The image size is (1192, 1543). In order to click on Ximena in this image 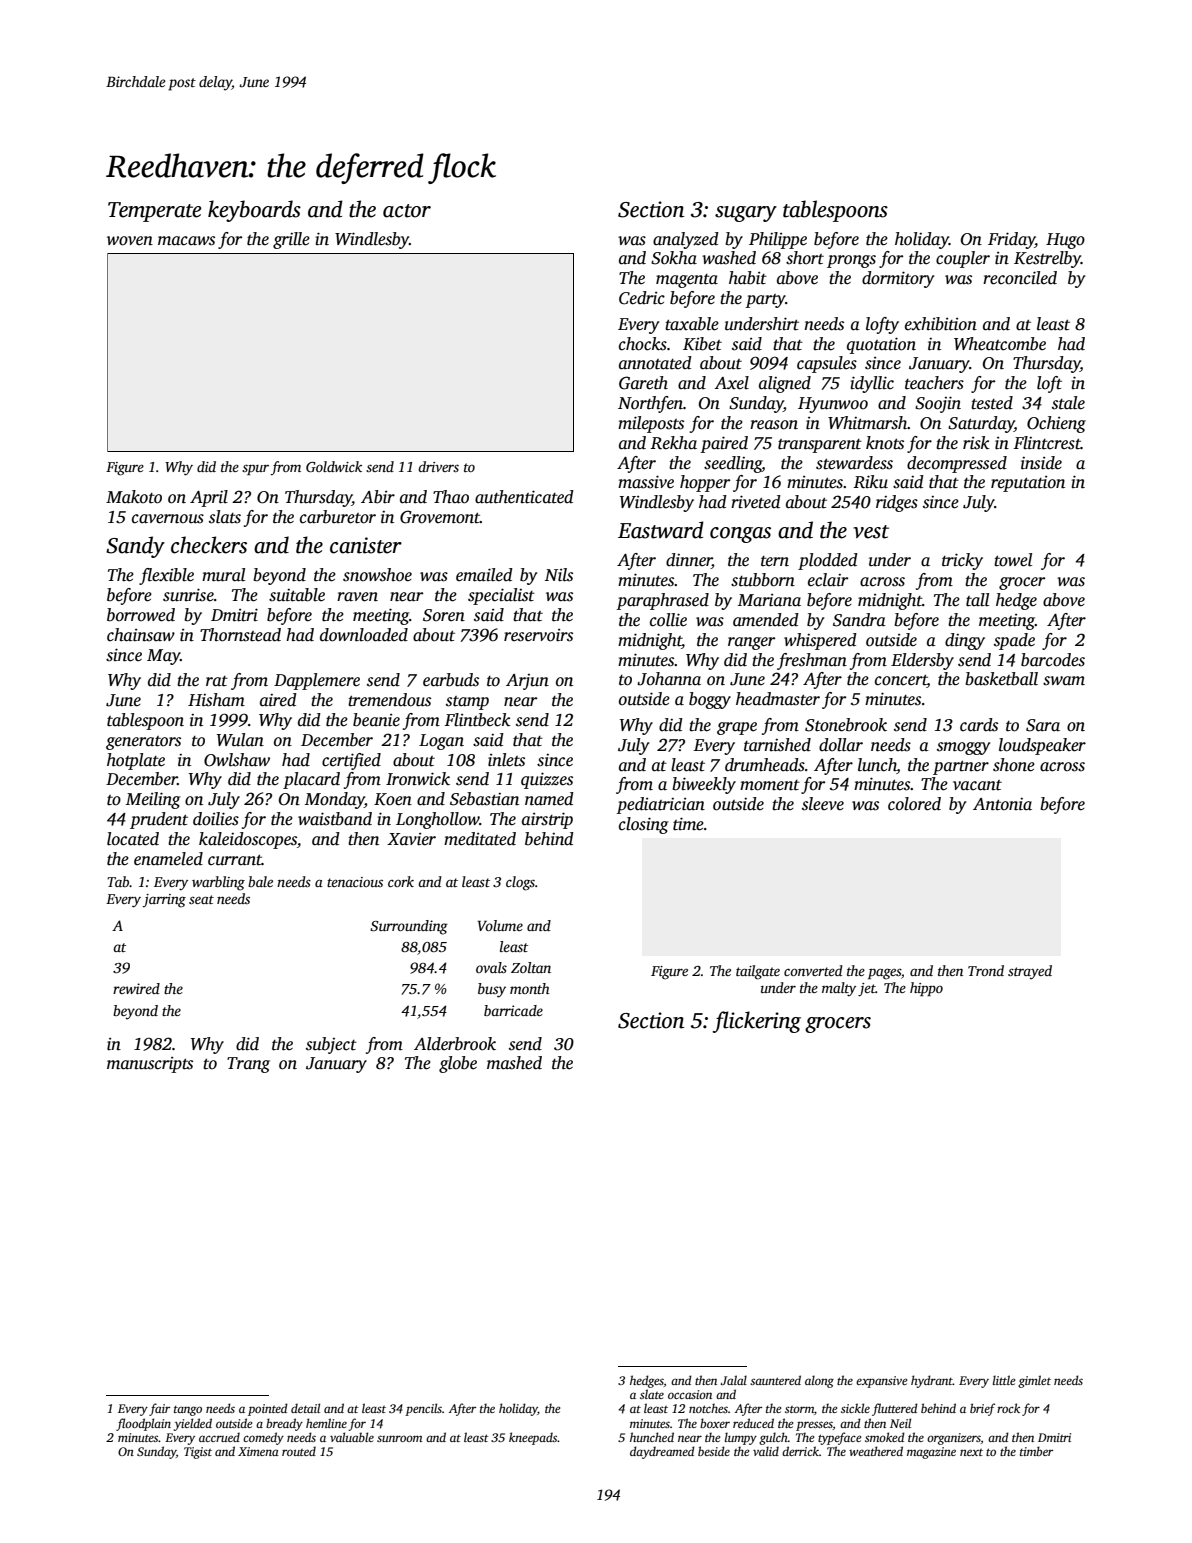, I will do `click(258, 1451)`.
